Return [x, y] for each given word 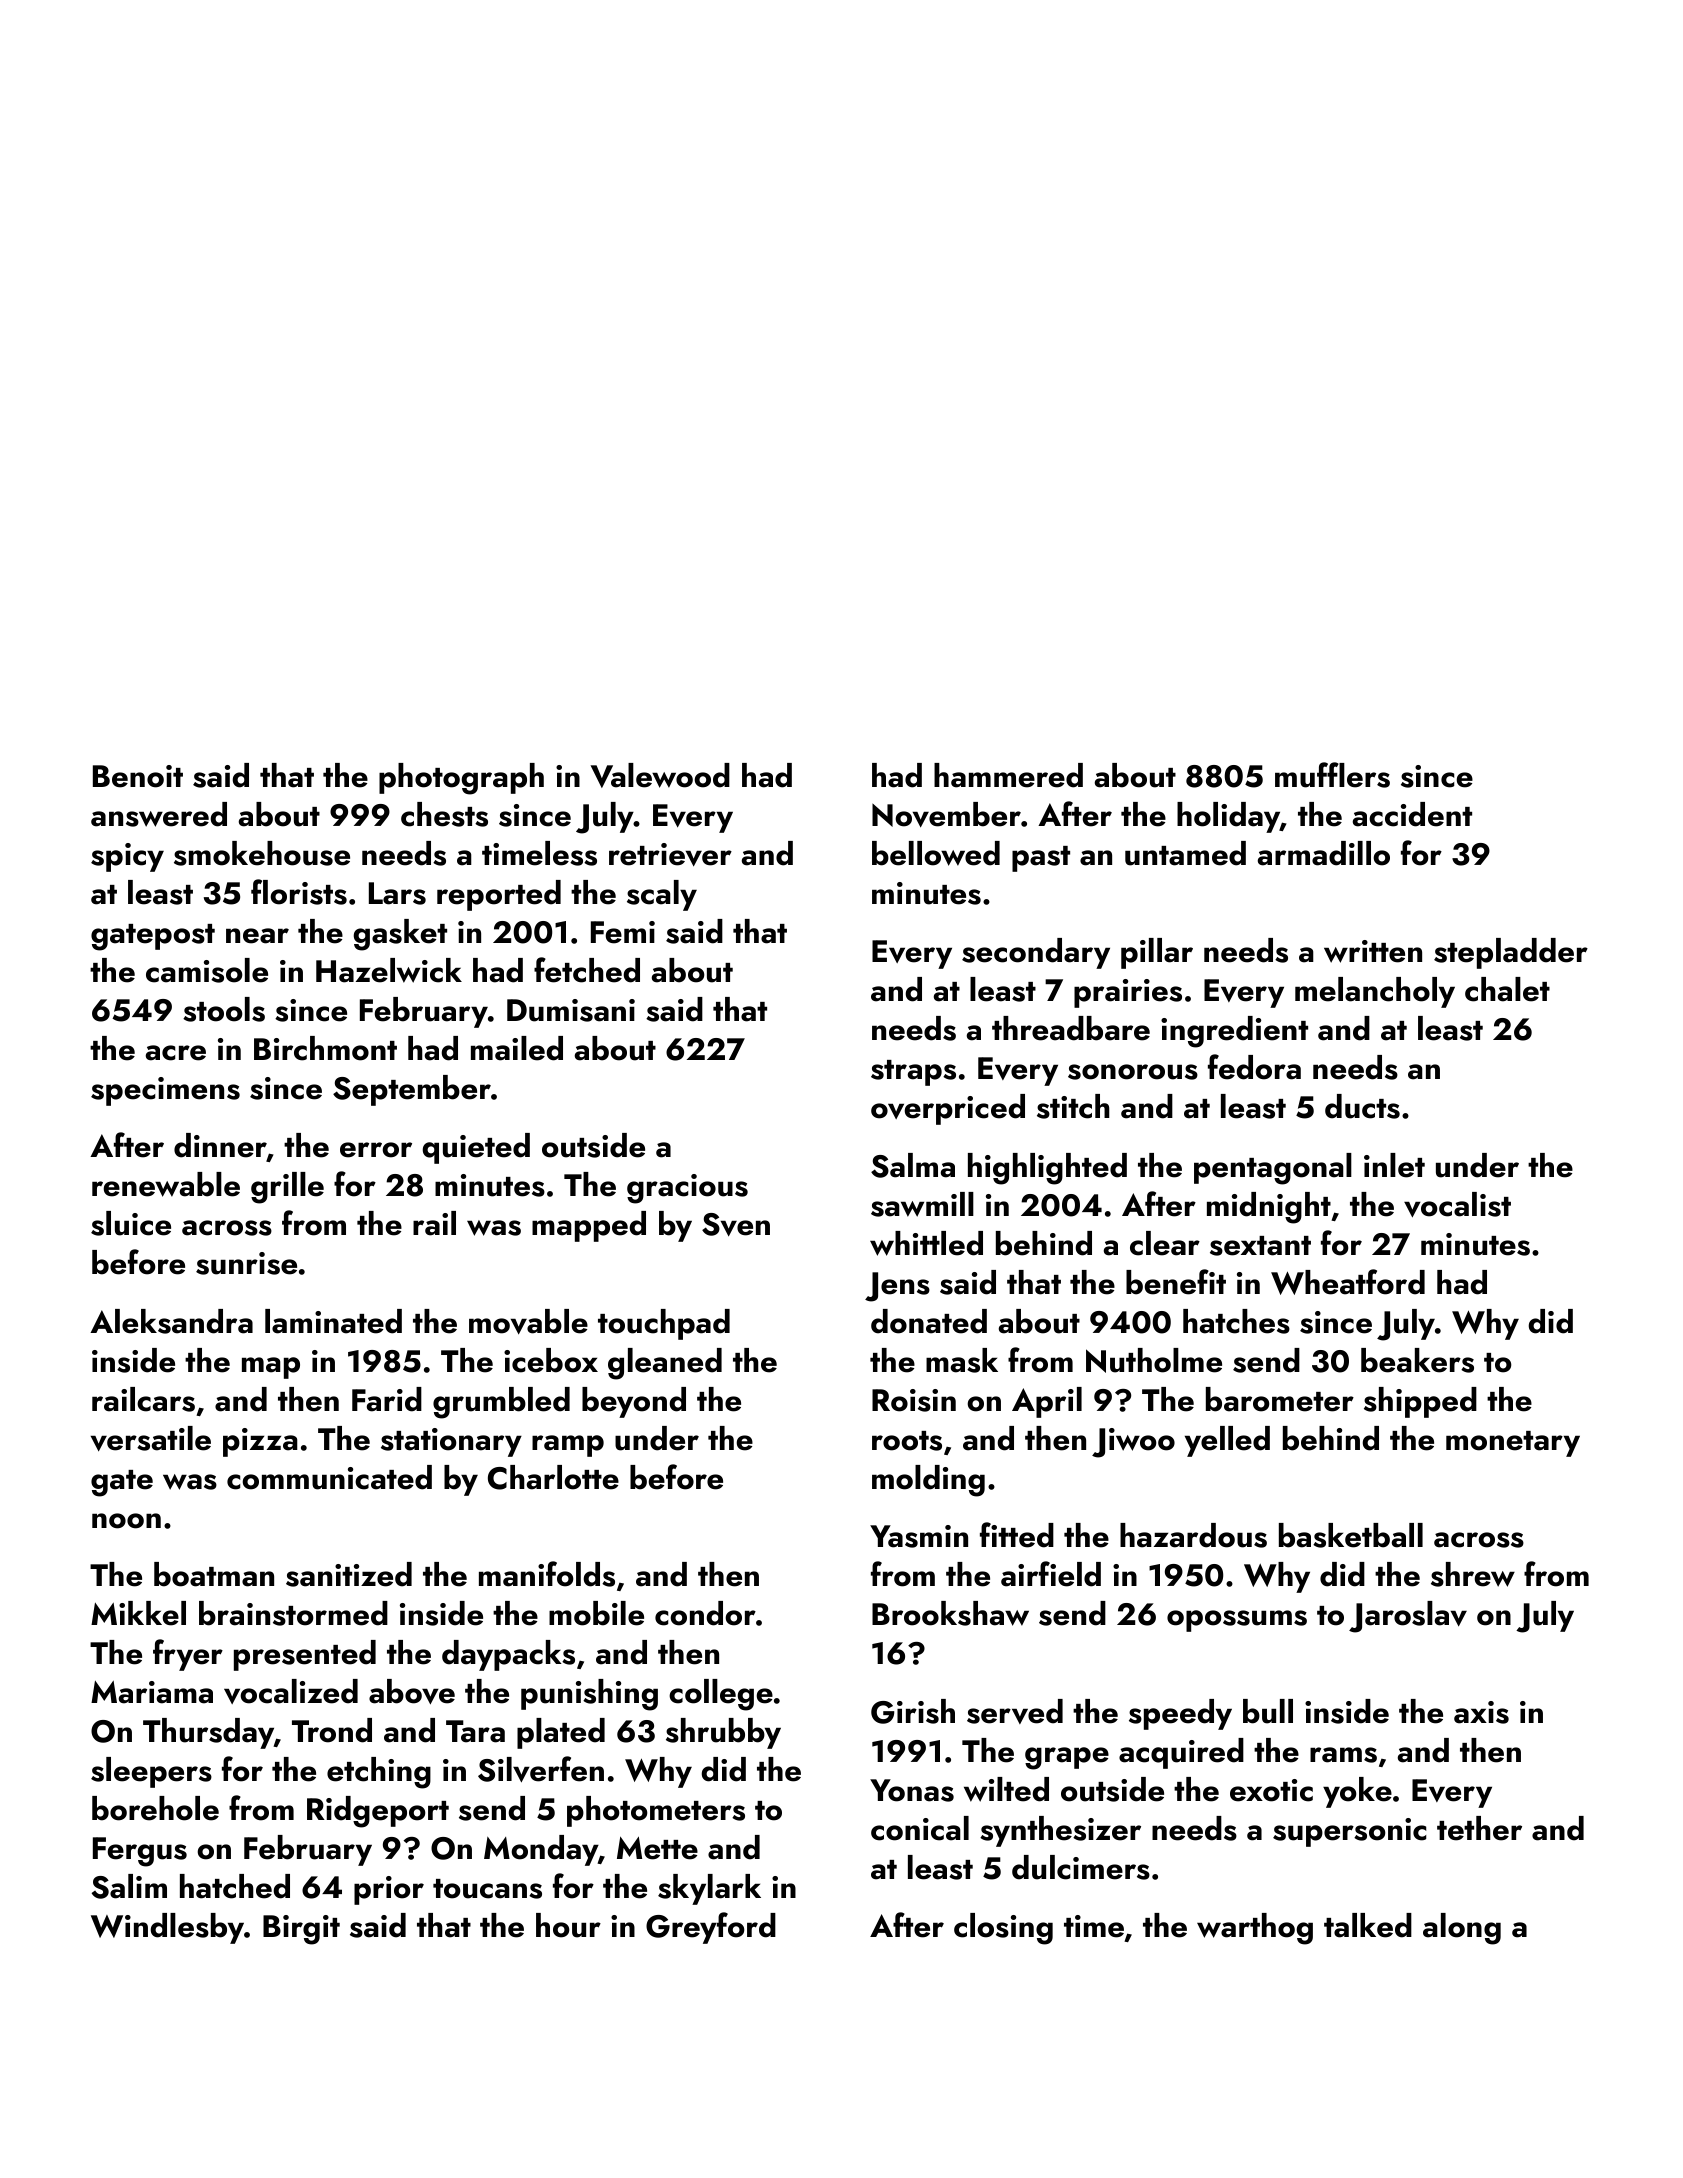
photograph [461, 779]
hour [568, 1925]
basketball [1351, 1535]
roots [907, 1441]
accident [1412, 814]
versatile [151, 1438]
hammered [1008, 775]
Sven [736, 1224]
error [376, 1150]
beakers [1417, 1360]
